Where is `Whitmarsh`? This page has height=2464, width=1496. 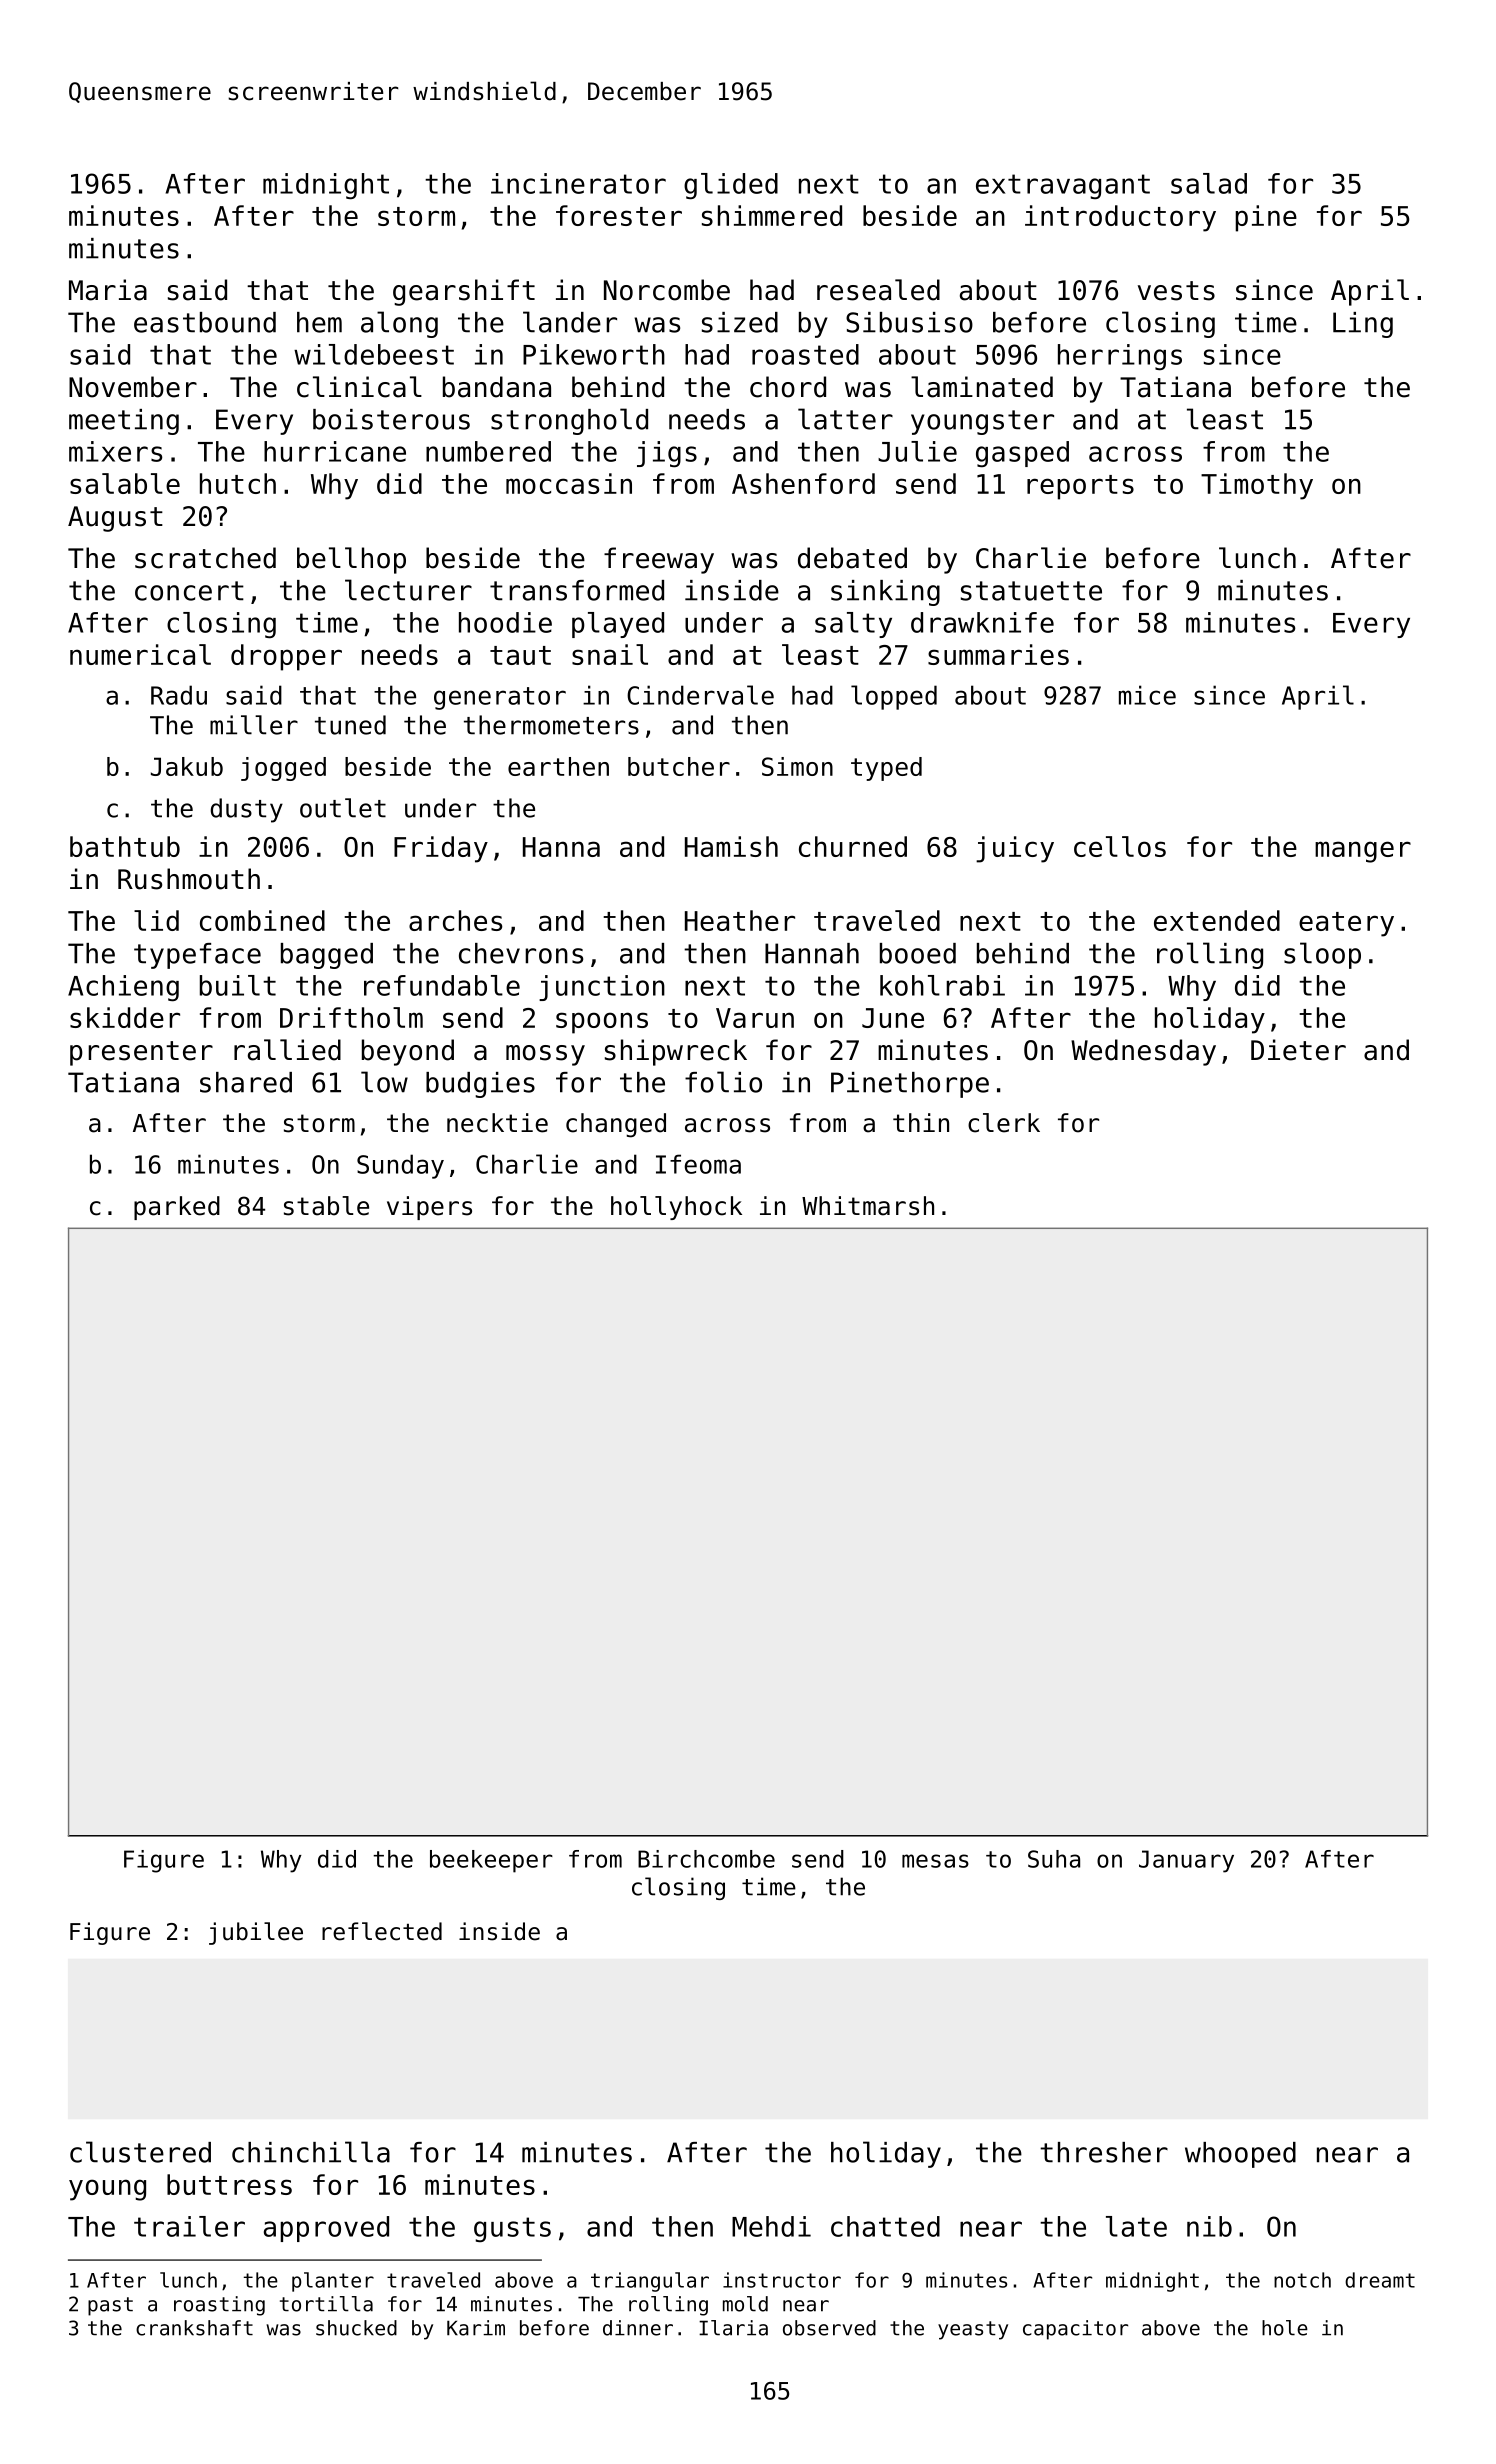 Whitmarsh is located at coordinates (868, 1206).
